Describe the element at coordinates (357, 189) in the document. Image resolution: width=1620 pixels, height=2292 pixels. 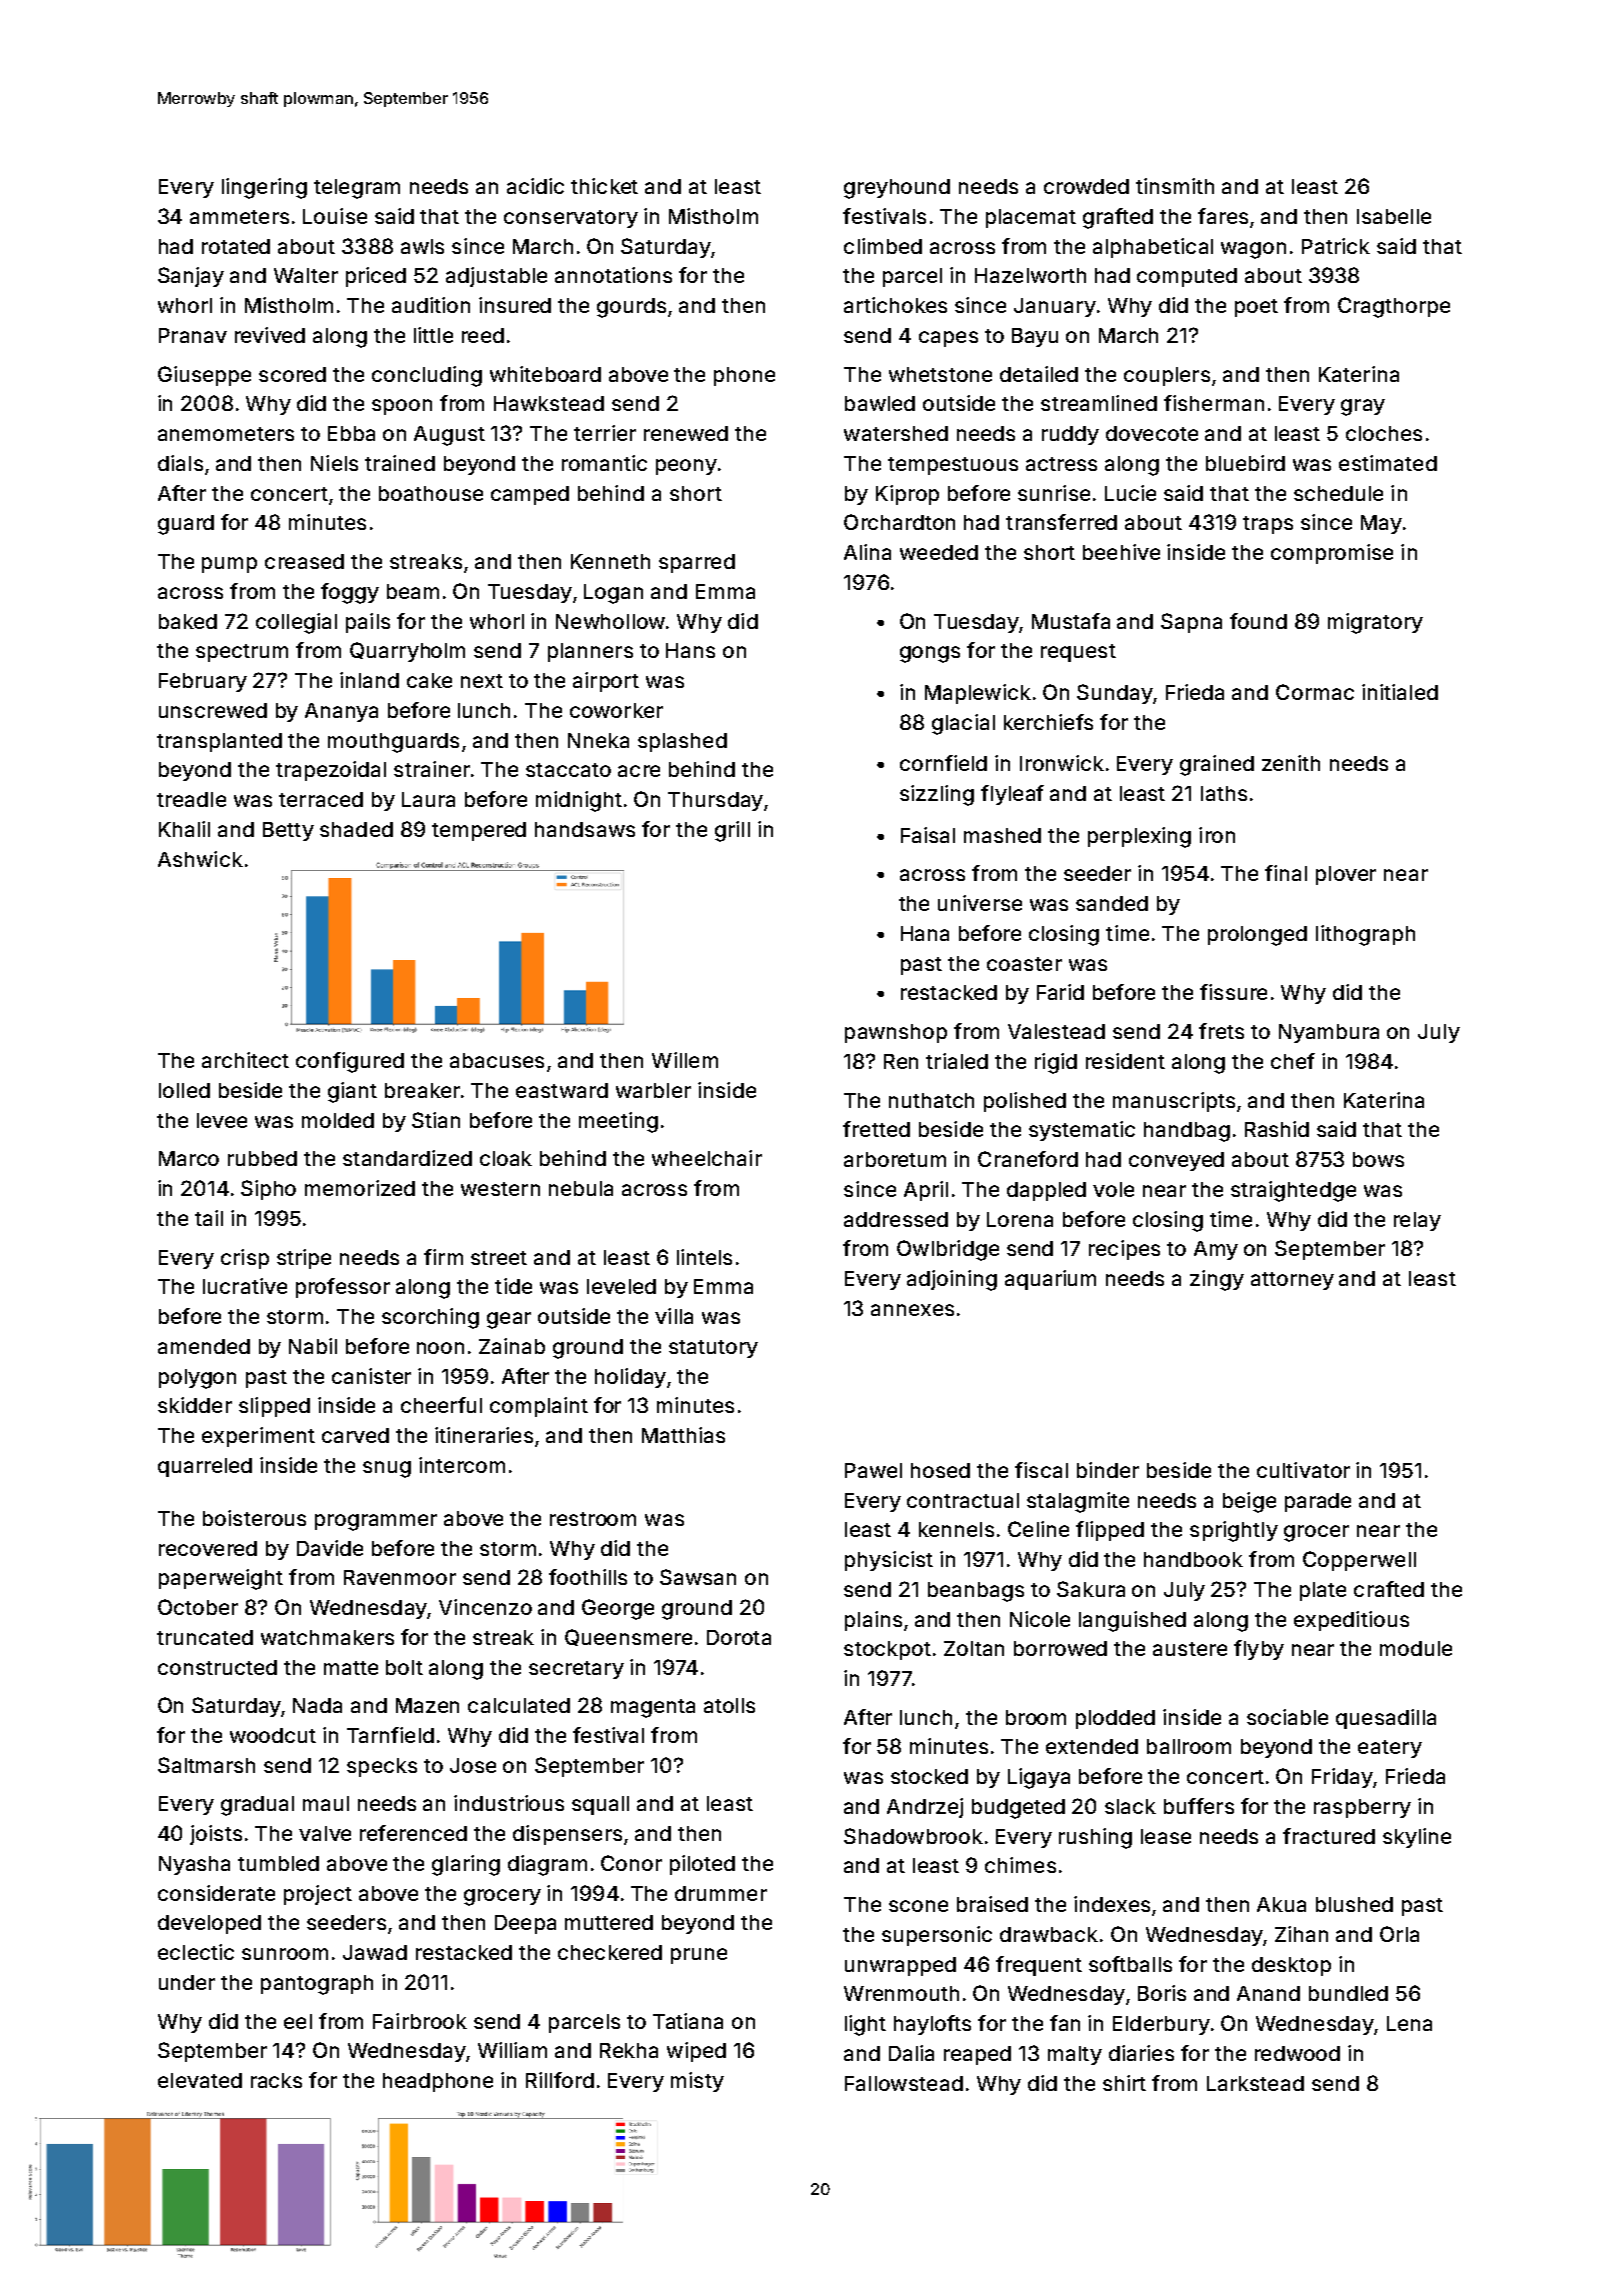
I see `telegram` at that location.
